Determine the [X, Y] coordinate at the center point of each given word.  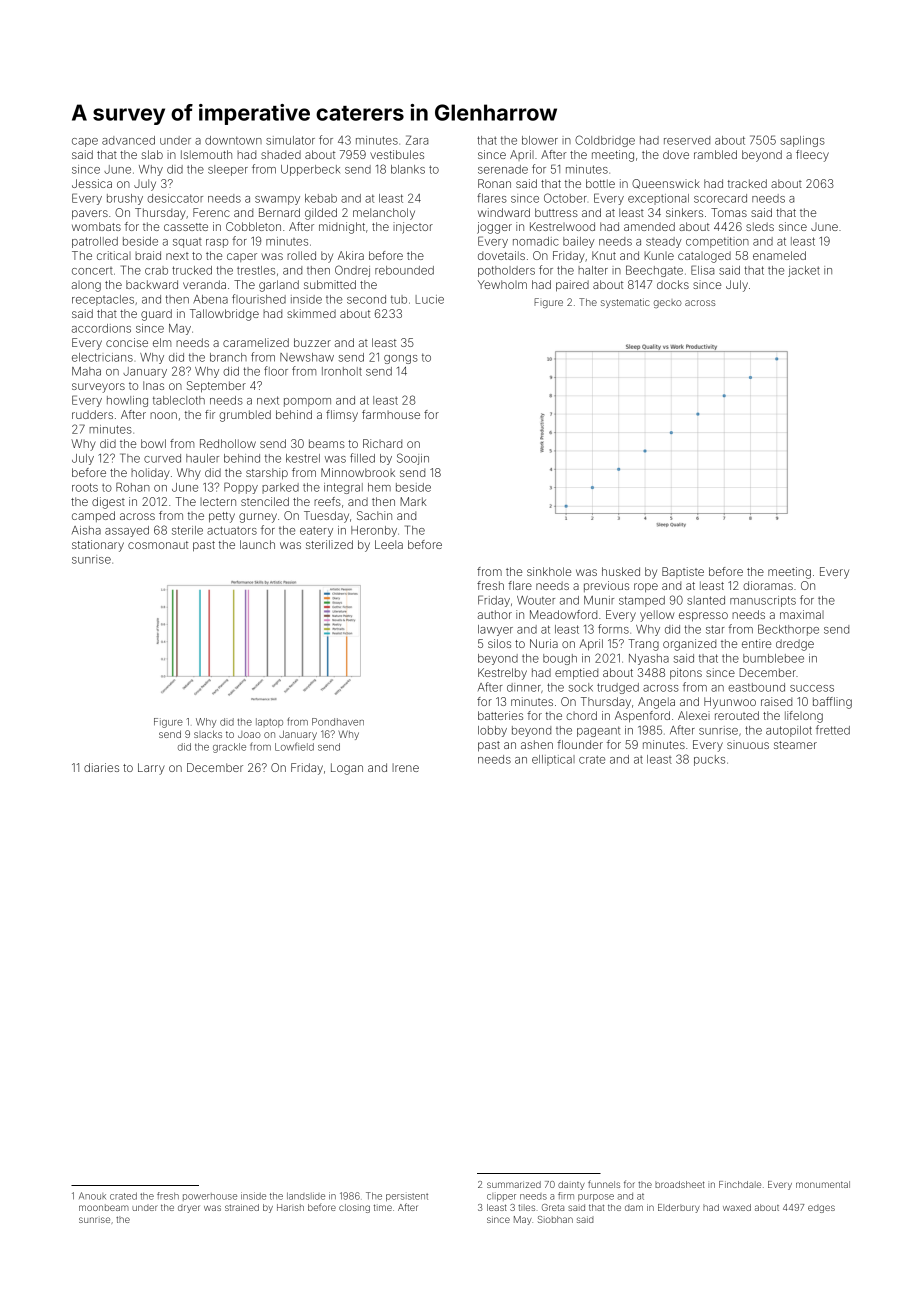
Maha [86, 371]
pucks [709, 760]
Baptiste [683, 572]
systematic [625, 303]
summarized [514, 1184]
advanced [128, 140]
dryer [188, 1209]
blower [540, 140]
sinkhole [549, 571]
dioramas [768, 585]
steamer [795, 745]
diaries [101, 767]
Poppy [241, 488]
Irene [405, 767]
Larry [151, 769]
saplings [803, 141]
